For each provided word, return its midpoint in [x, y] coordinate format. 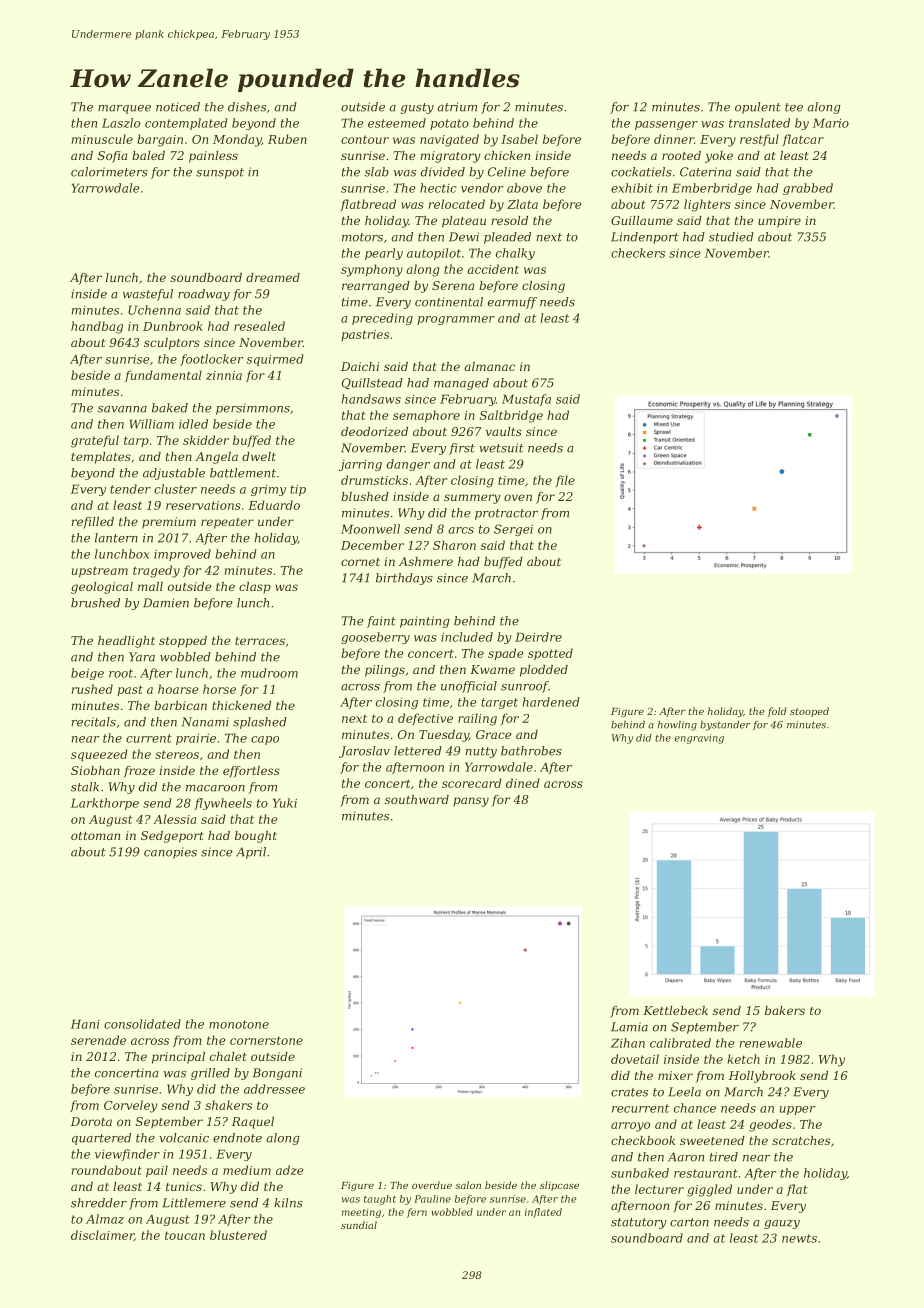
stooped [809, 712]
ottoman [95, 836]
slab [376, 172]
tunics [184, 1186]
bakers [785, 1010]
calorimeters [109, 172]
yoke [719, 157]
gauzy [782, 1224]
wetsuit [501, 448]
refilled [92, 523]
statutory [639, 1223]
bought [256, 837]
